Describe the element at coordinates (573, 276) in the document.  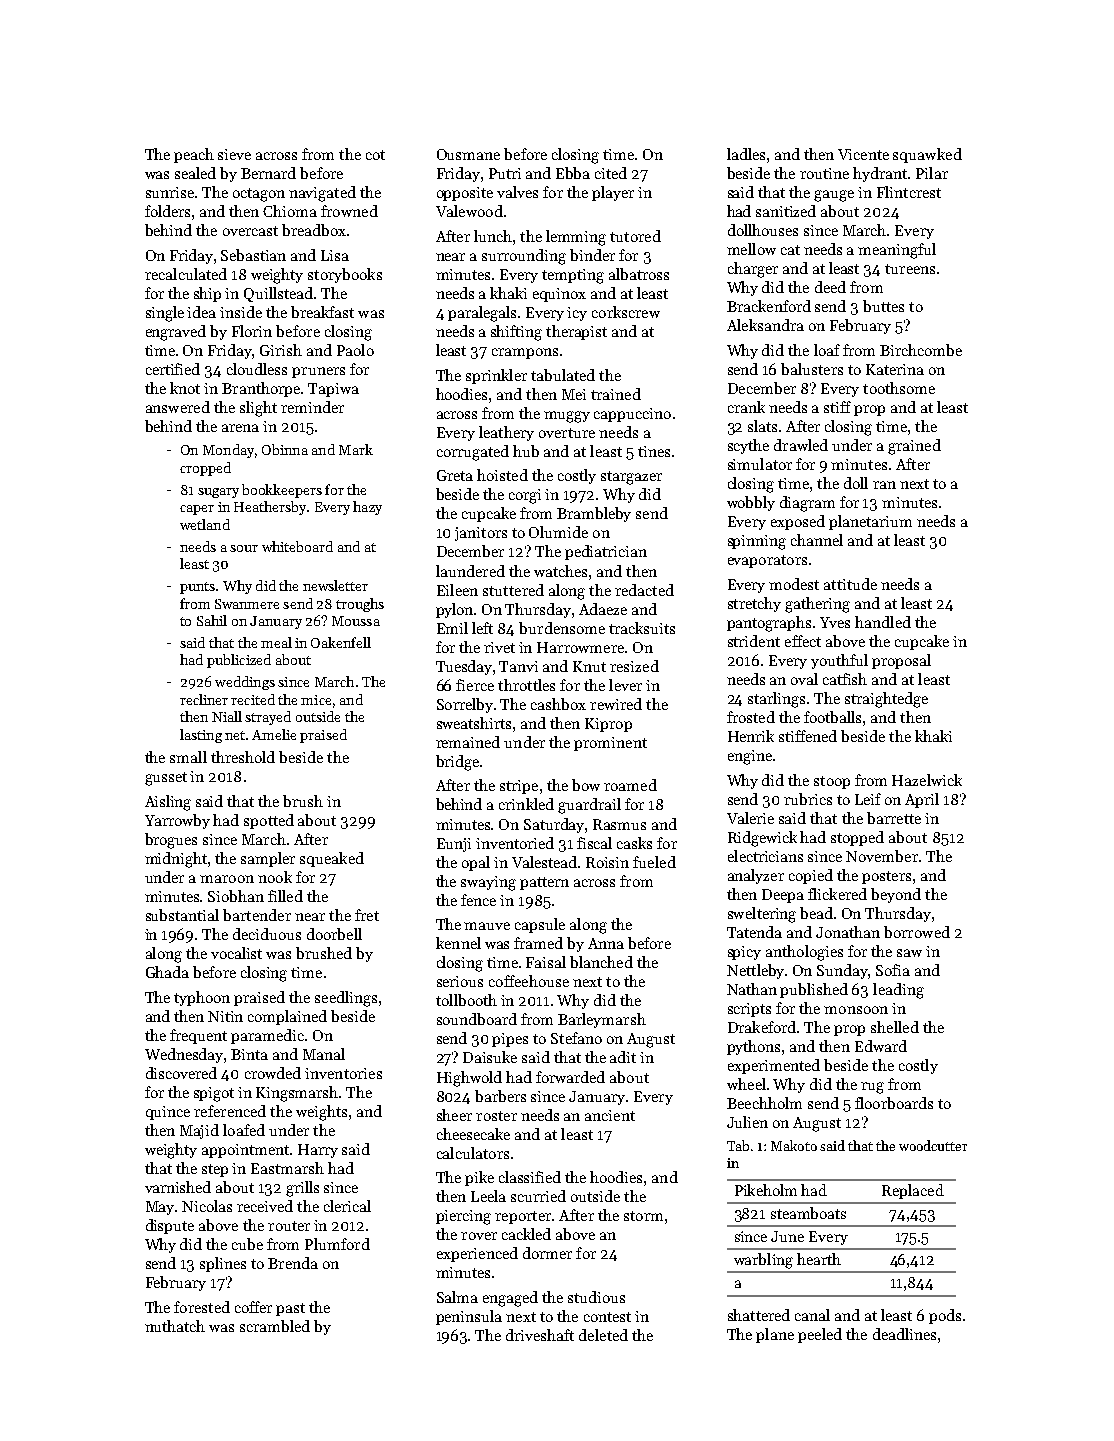
I see `tempting` at that location.
